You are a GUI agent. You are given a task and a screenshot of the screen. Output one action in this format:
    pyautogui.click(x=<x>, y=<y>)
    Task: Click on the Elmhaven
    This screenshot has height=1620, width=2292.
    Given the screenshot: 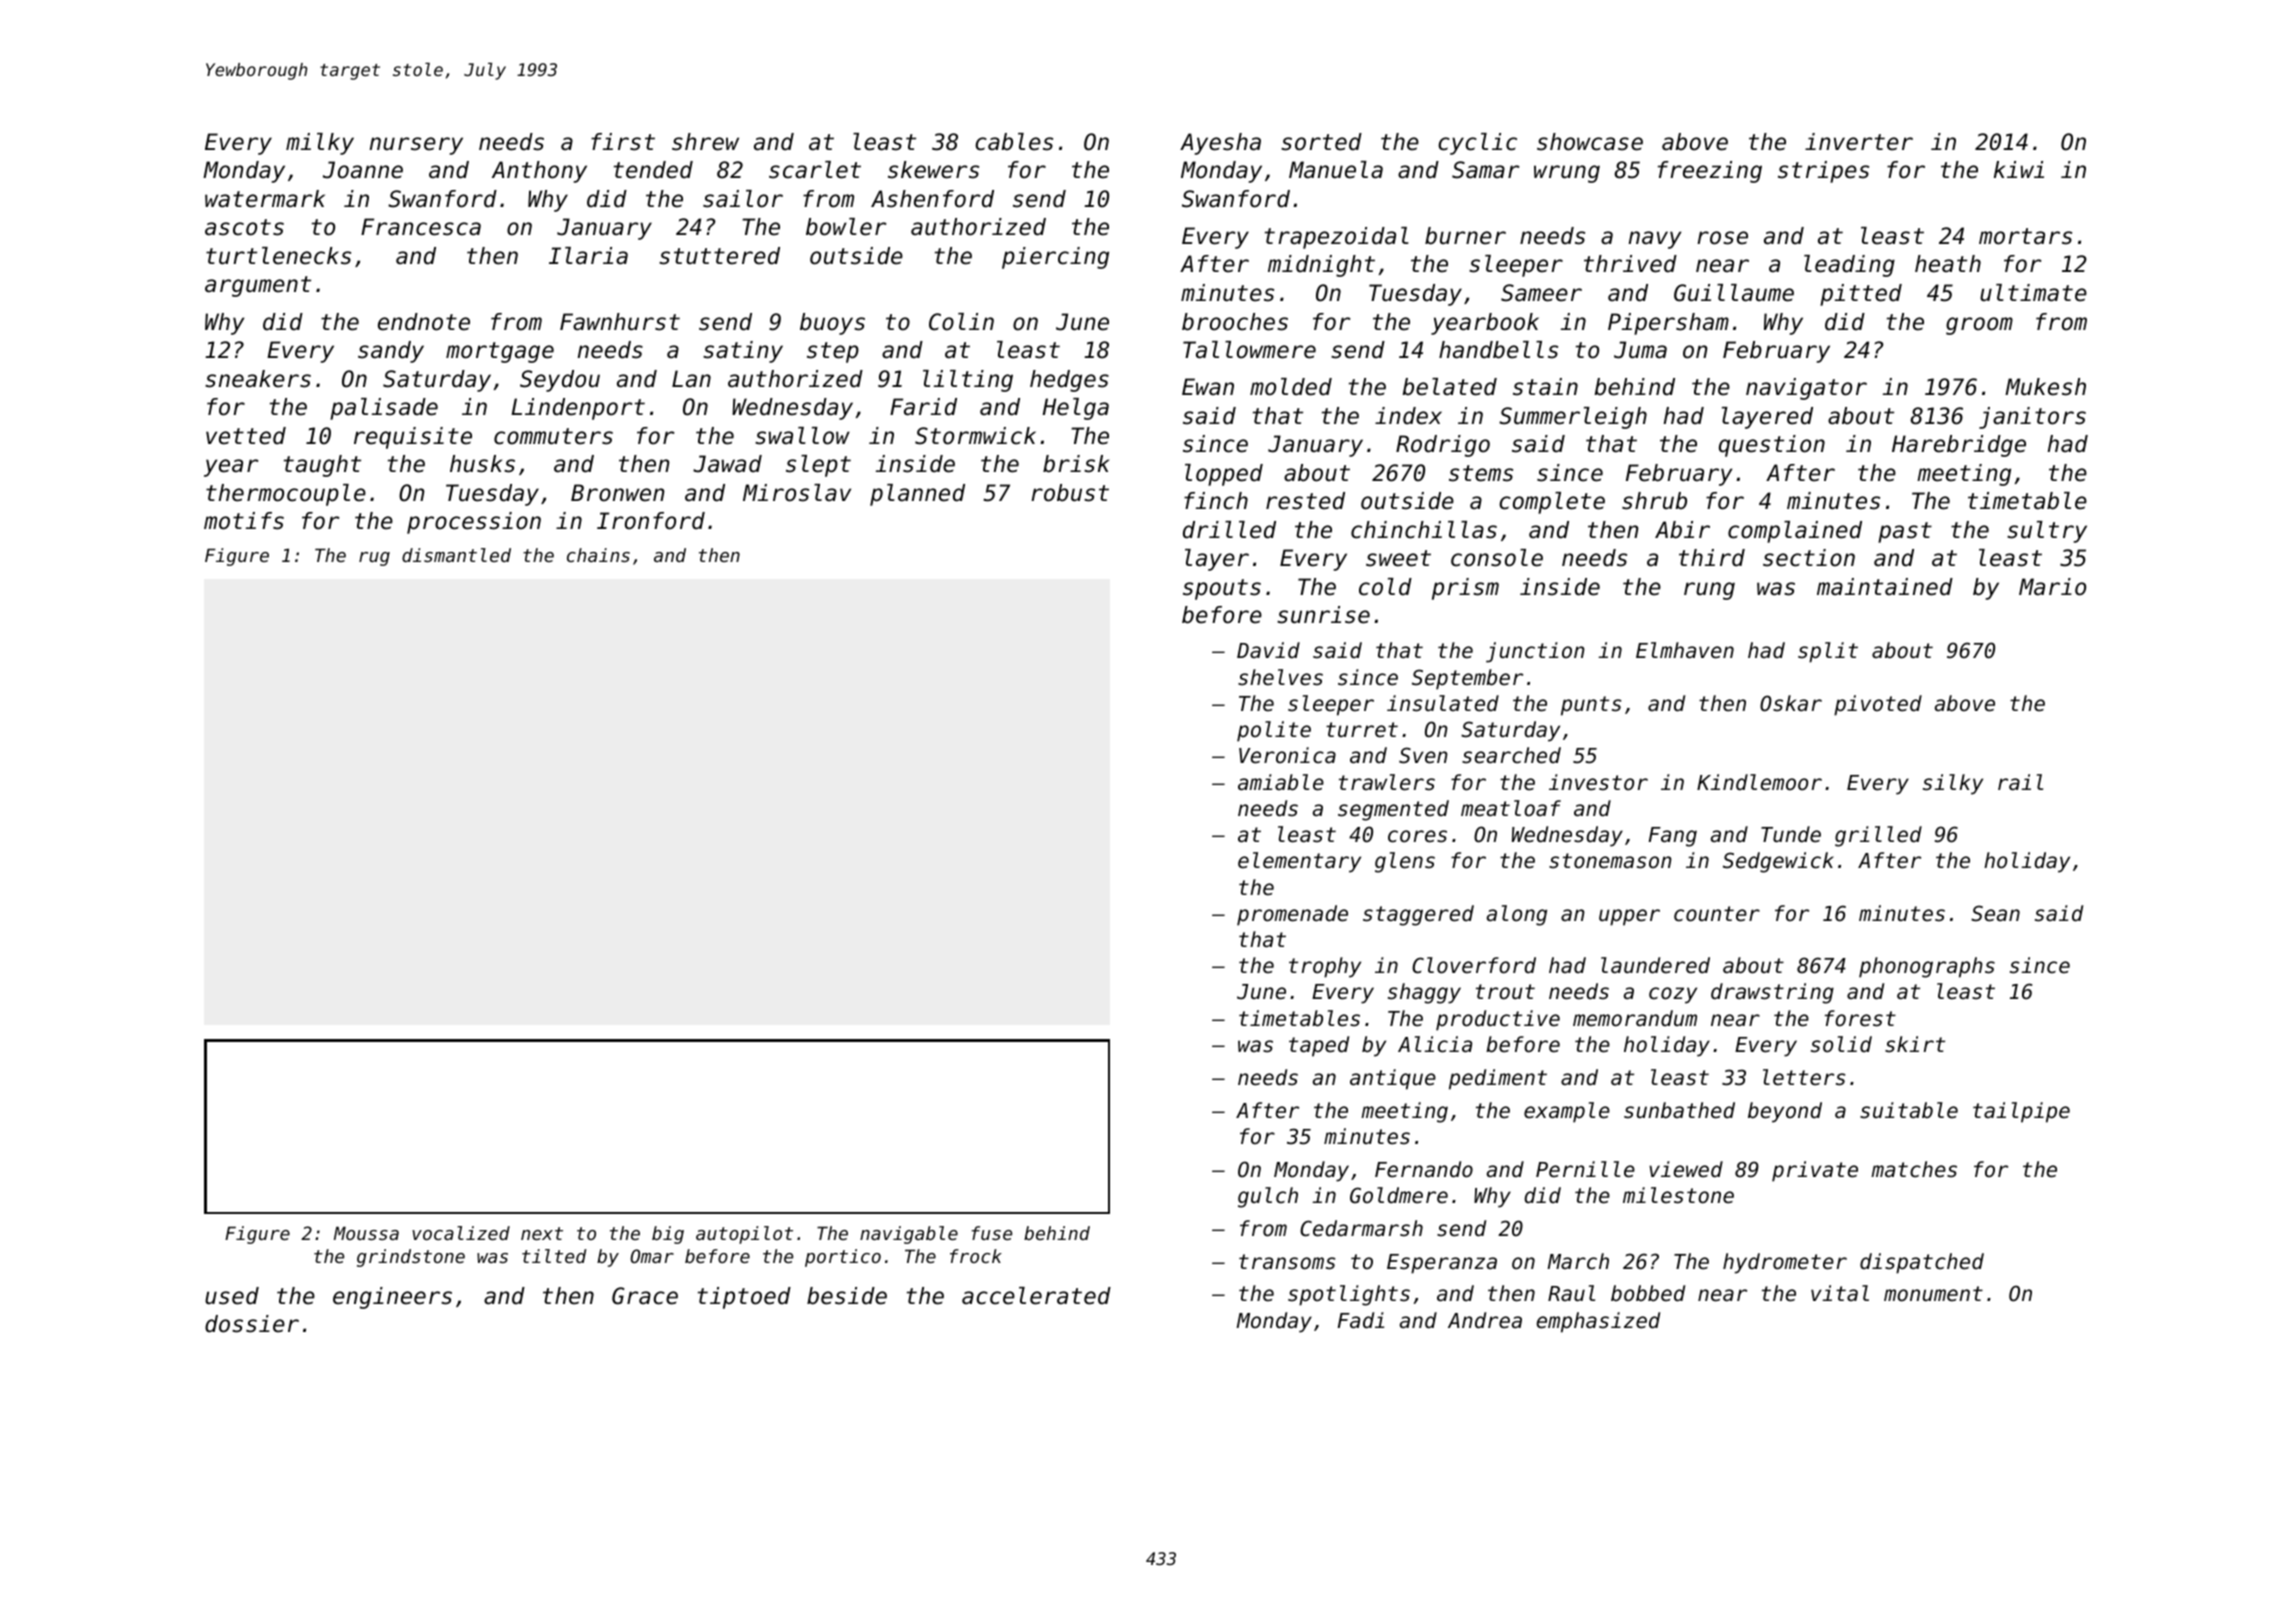 What is the action you would take?
    pyautogui.click(x=1685, y=650)
